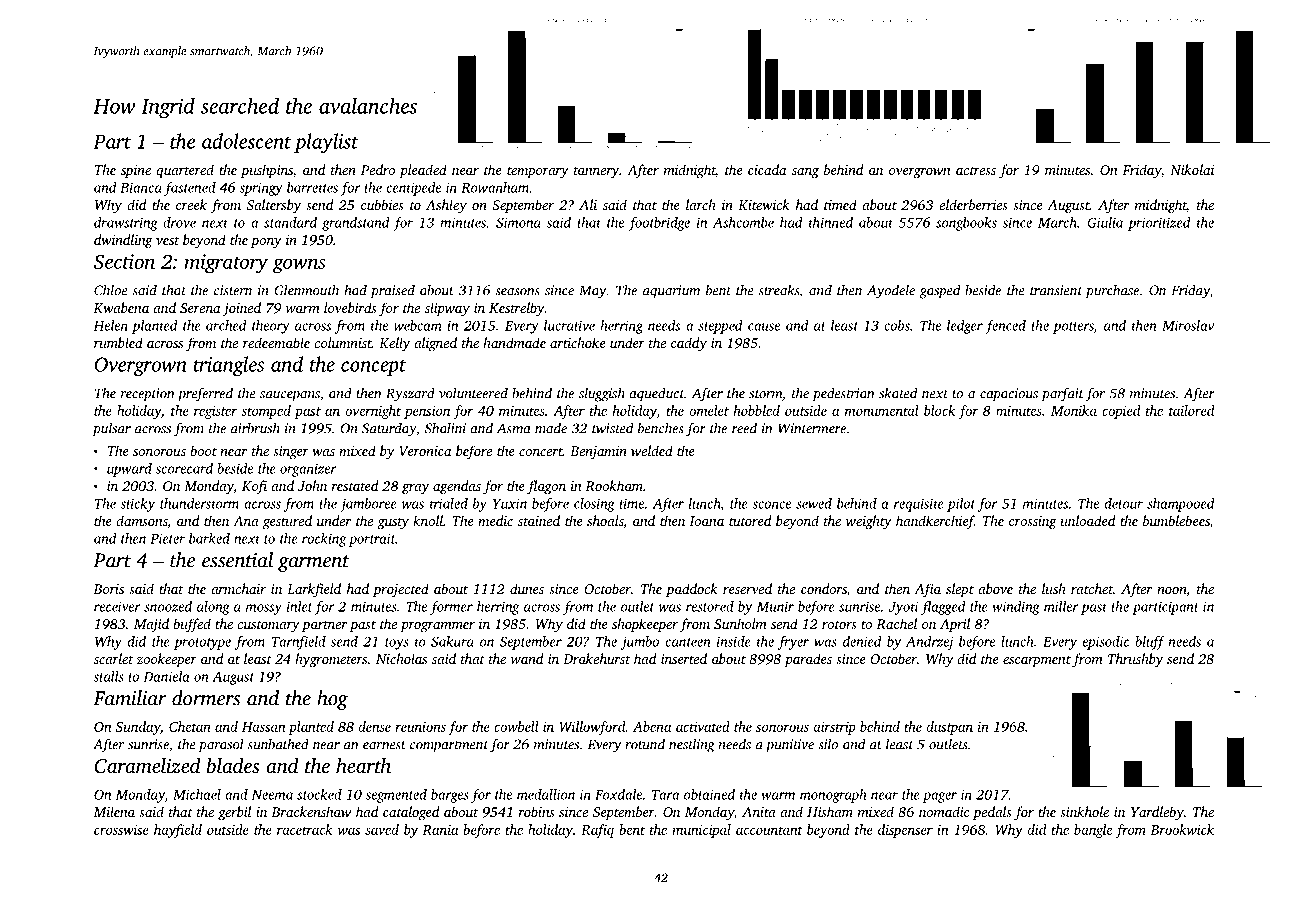 Image resolution: width=1308 pixels, height=924 pixels. I want to click on saved, so click(382, 829).
